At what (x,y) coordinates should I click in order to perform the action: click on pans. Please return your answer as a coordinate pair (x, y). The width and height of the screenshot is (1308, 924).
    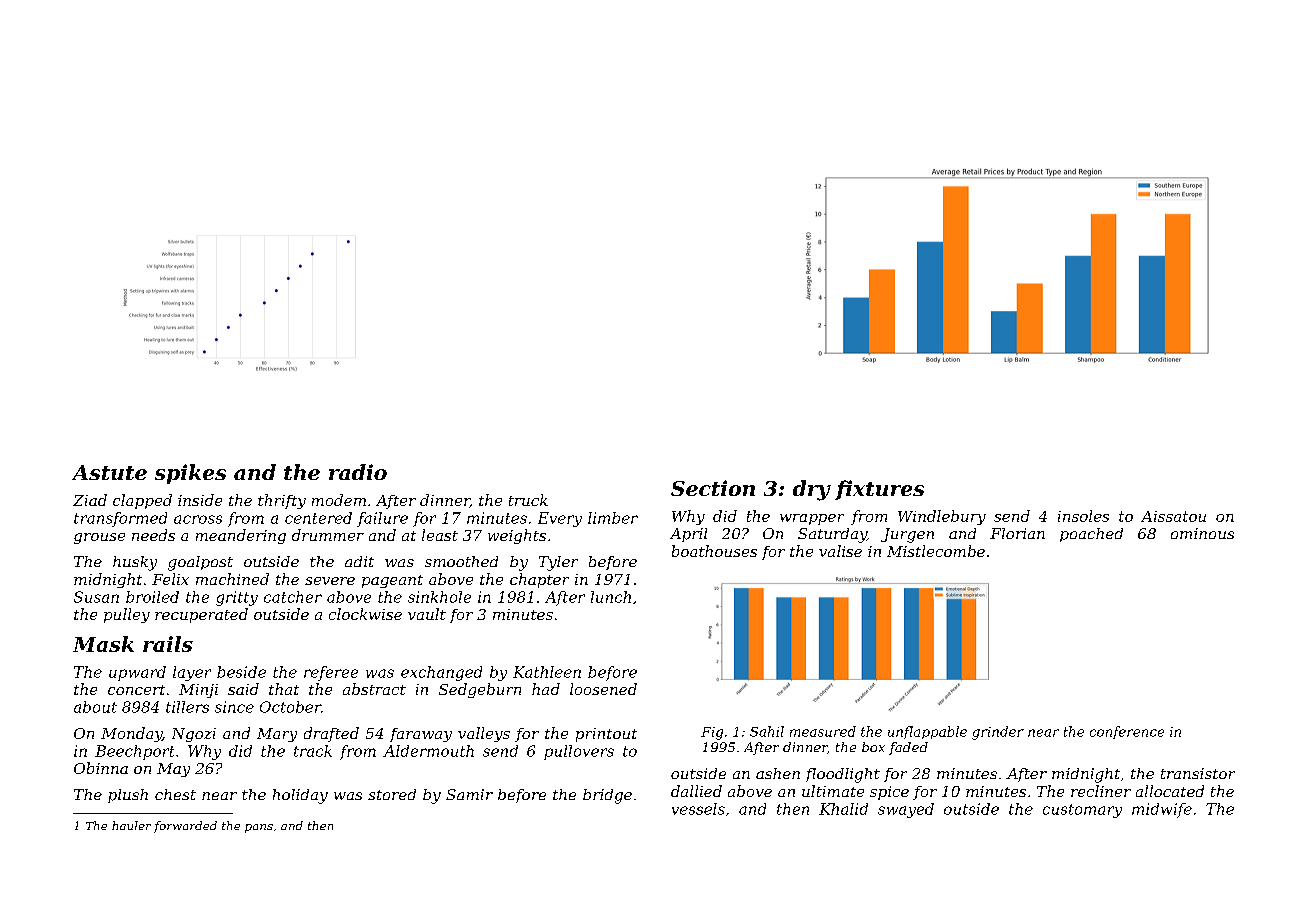
    Looking at the image, I should click on (259, 828).
